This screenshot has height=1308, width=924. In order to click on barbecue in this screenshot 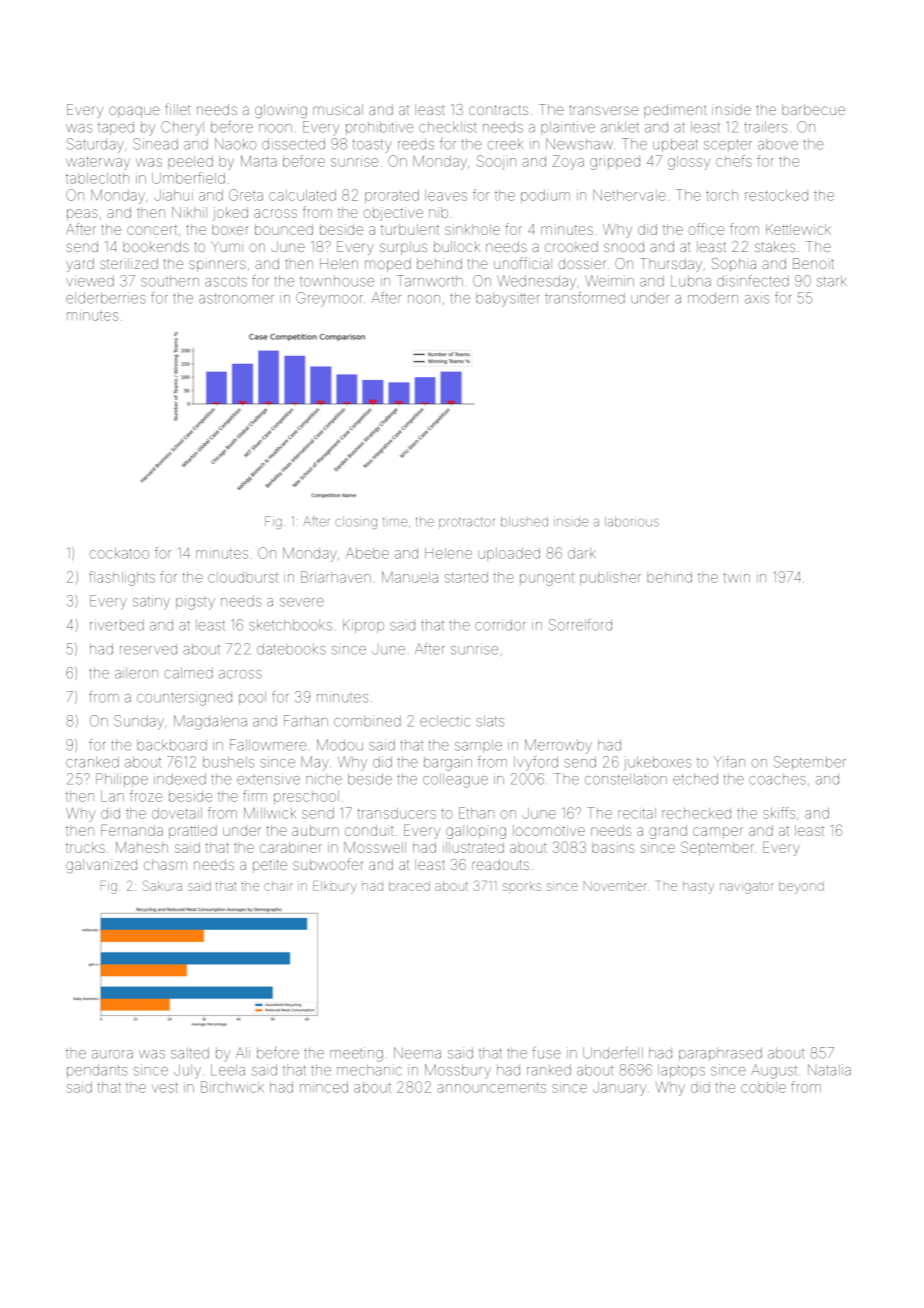, I will do `click(813, 109)`.
